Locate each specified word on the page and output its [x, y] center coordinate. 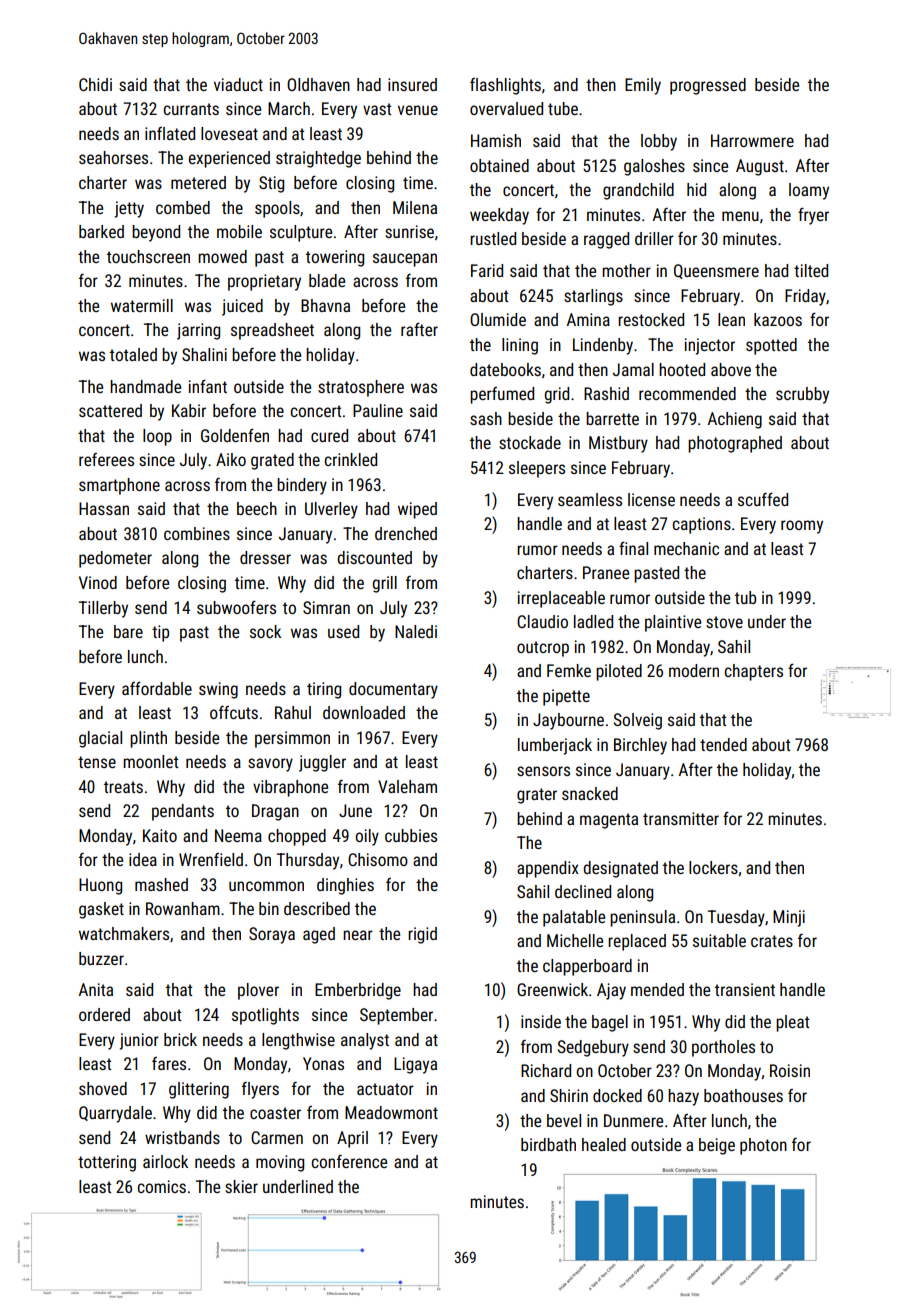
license [651, 499]
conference [349, 1161]
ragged [606, 240]
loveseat [229, 133]
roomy [802, 527]
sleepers [537, 469]
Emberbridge [358, 991]
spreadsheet [272, 331]
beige [717, 1146]
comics [161, 1186]
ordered [104, 1014]
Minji [789, 918]
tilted [811, 270]
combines [197, 533]
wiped [417, 510]
